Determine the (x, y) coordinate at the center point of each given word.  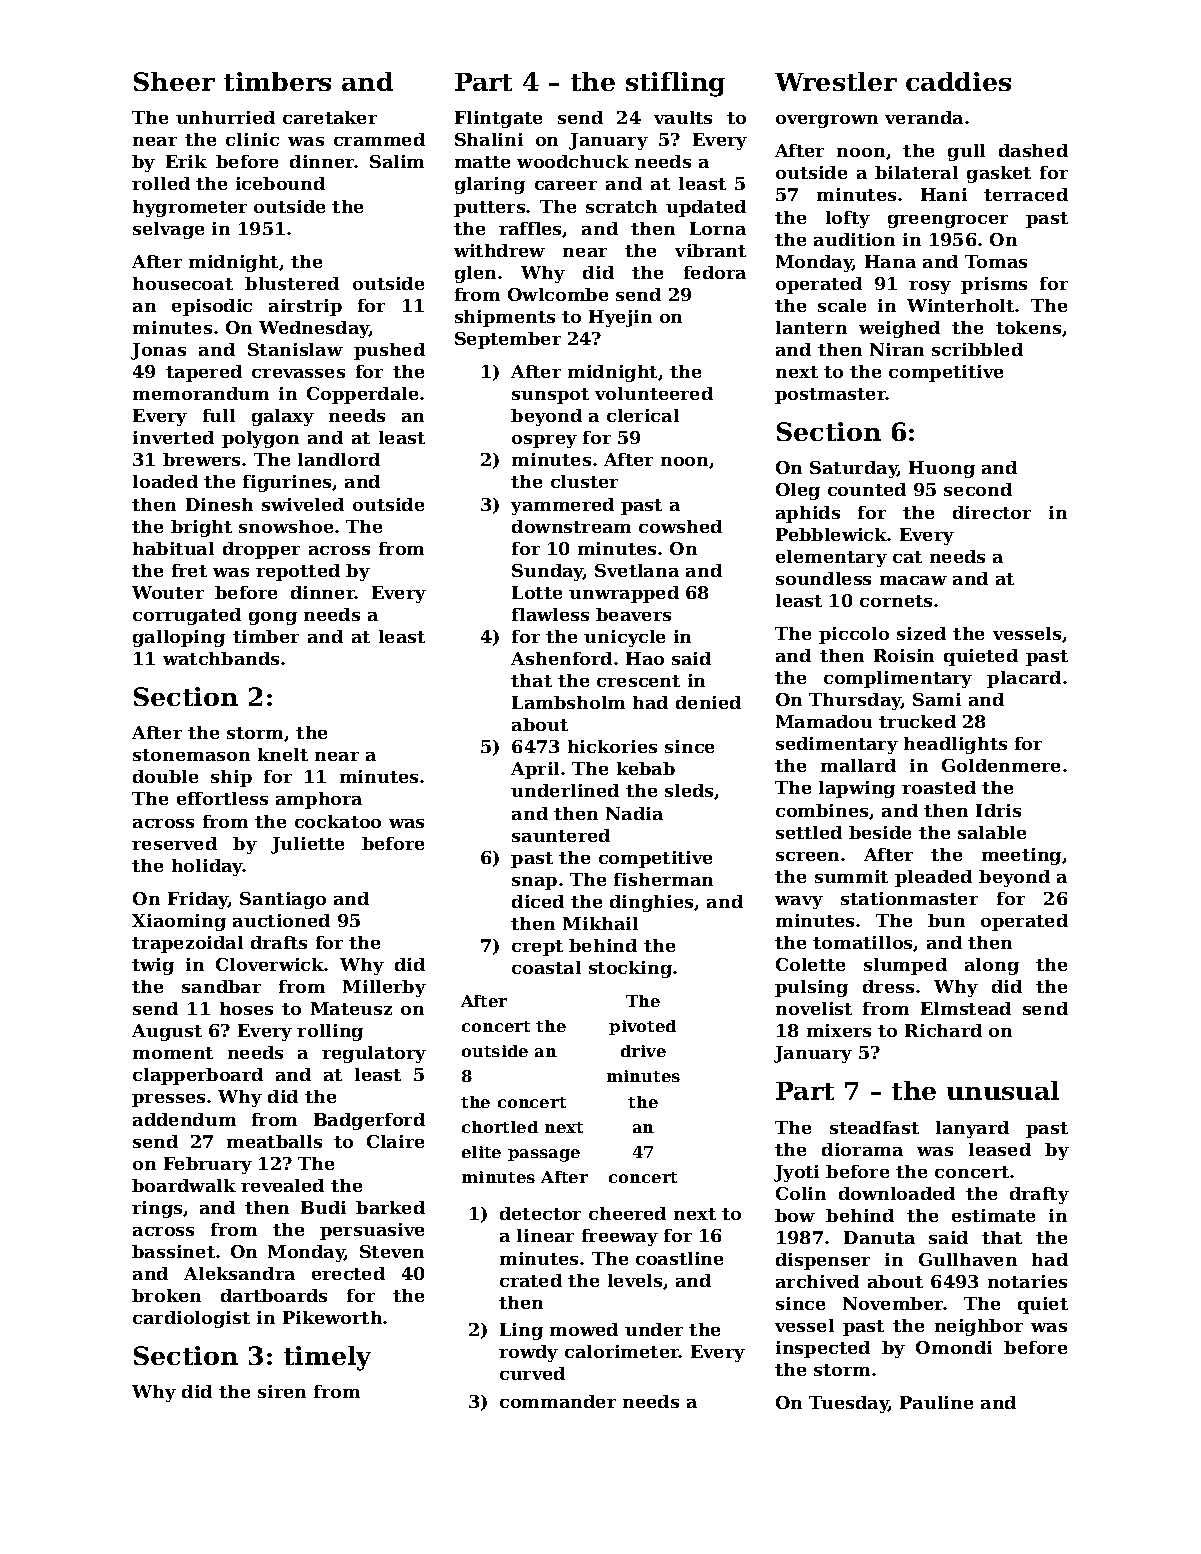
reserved (174, 843)
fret (189, 570)
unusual (1003, 1090)
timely (327, 1358)
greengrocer (948, 221)
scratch (621, 206)
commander (558, 1401)
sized (921, 633)
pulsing (811, 988)
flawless (550, 614)
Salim (397, 161)
